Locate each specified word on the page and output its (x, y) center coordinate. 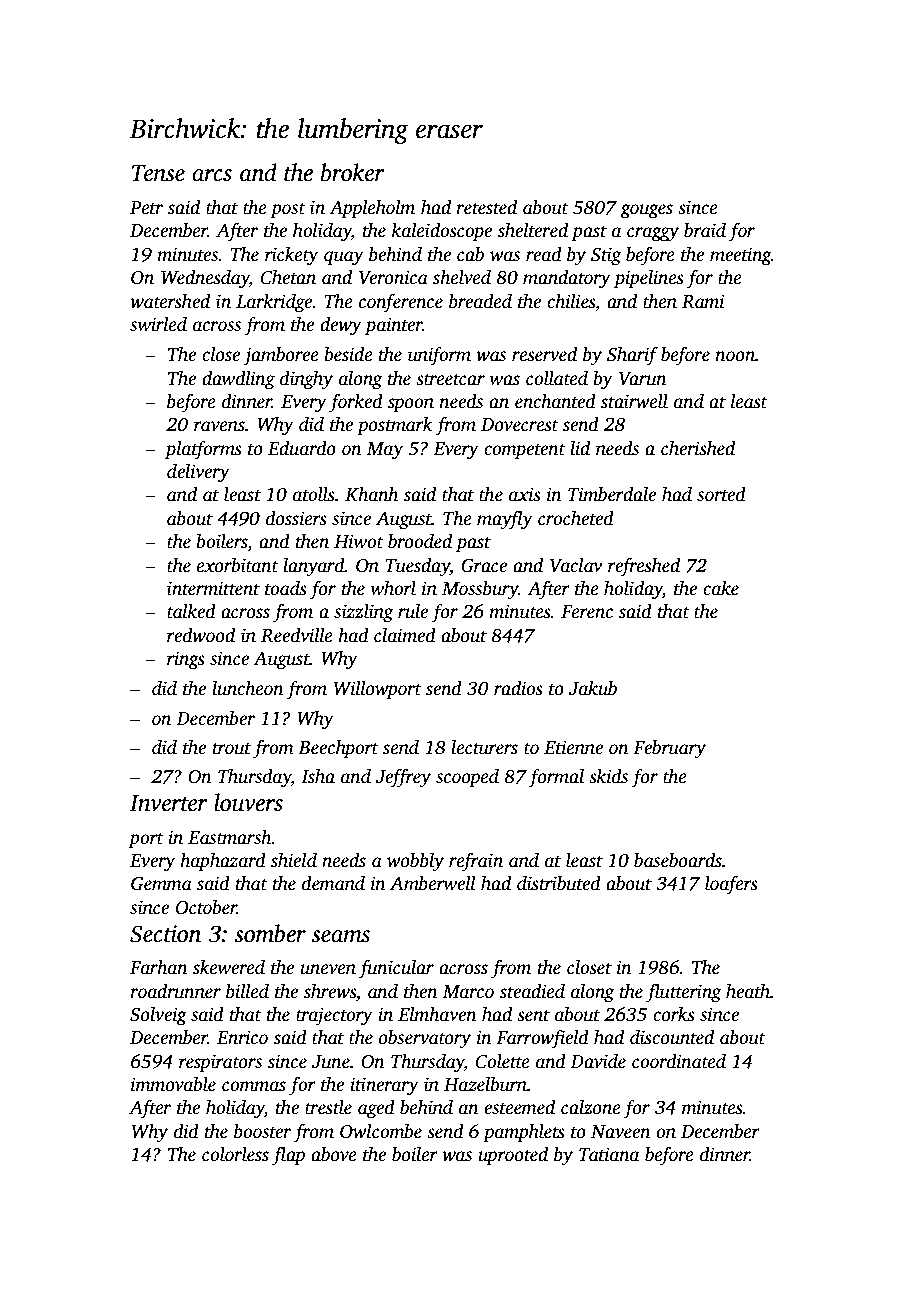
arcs (212, 175)
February (669, 749)
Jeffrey (403, 778)
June (331, 1062)
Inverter (169, 803)
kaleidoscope (442, 232)
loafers (731, 885)
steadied (532, 991)
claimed (405, 635)
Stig (606, 256)
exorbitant (238, 565)
